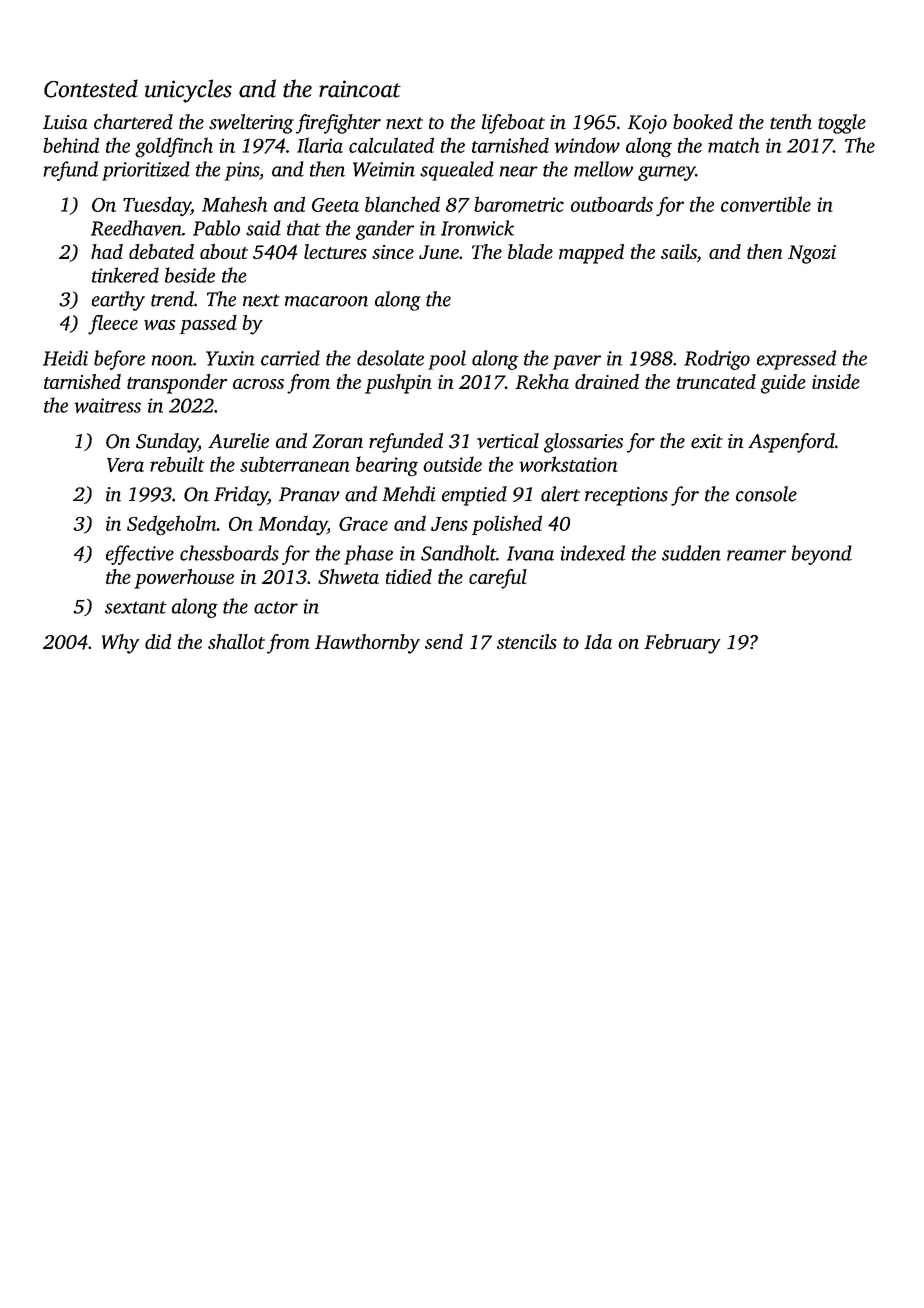  What do you see at coordinates (527, 641) in the document?
I see `stencils` at bounding box center [527, 641].
